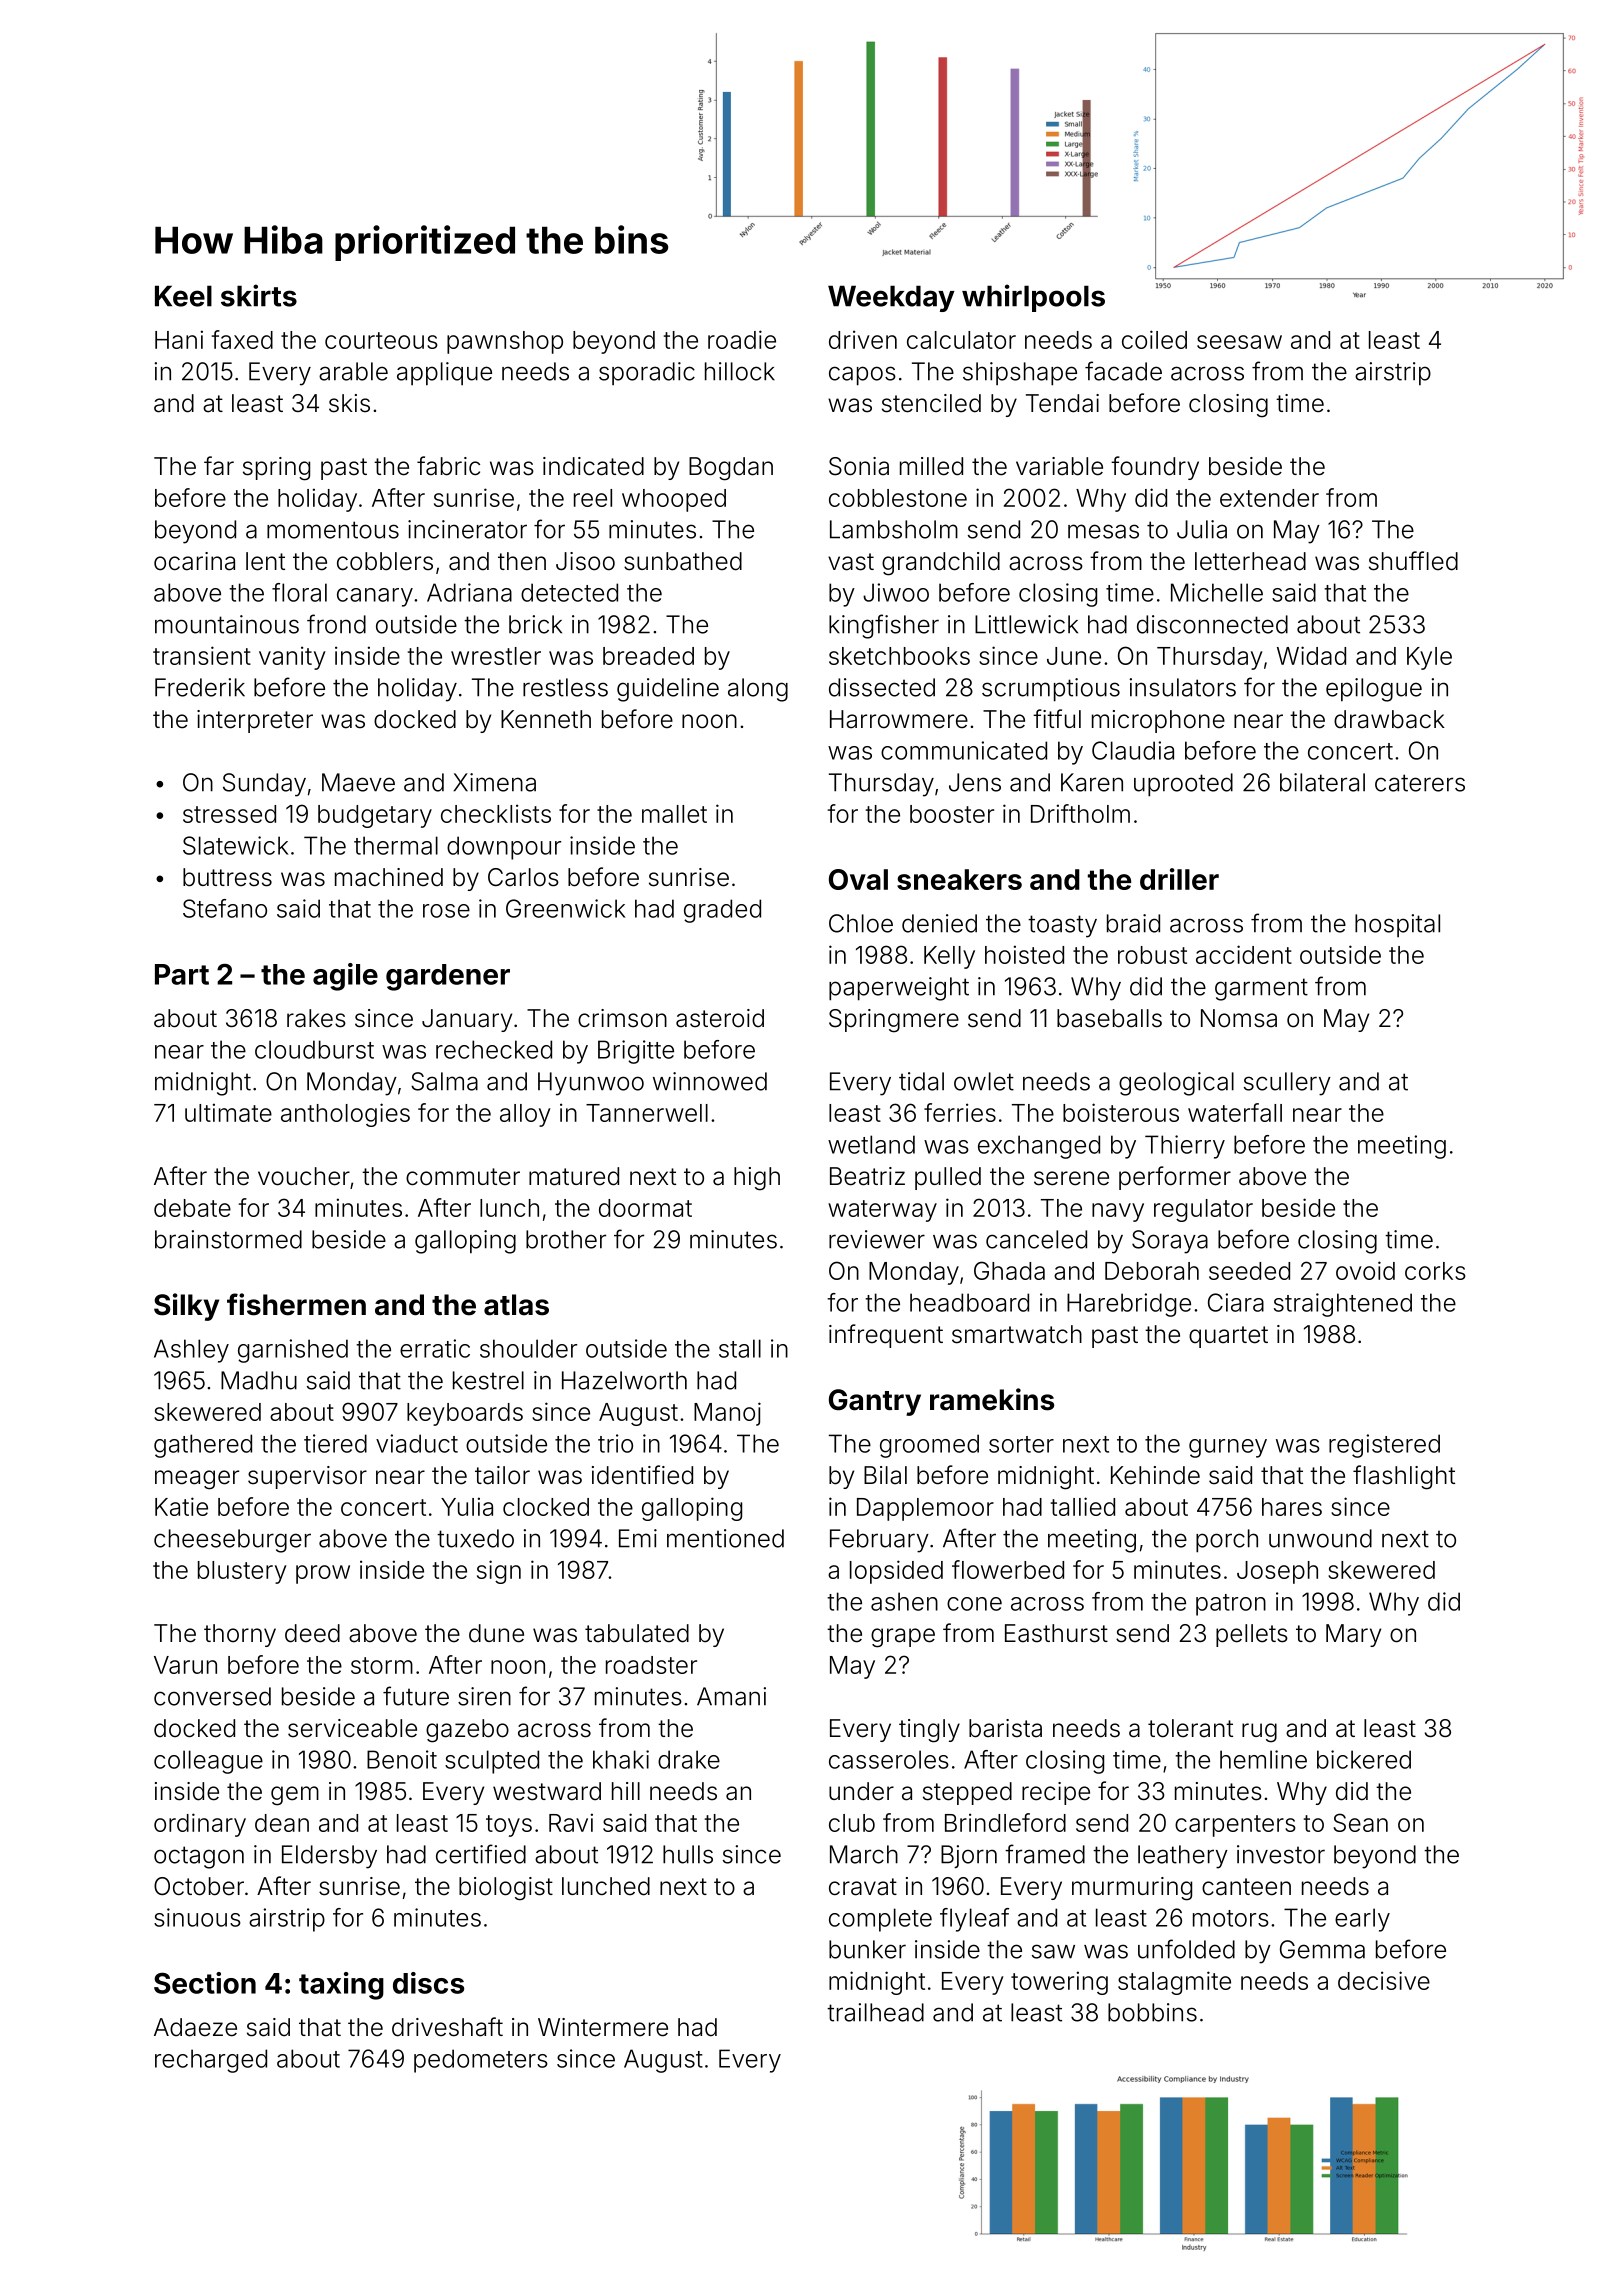 This image has height=2292, width=1620. What do you see at coordinates (861, 923) in the image?
I see `Chloe` at bounding box center [861, 923].
